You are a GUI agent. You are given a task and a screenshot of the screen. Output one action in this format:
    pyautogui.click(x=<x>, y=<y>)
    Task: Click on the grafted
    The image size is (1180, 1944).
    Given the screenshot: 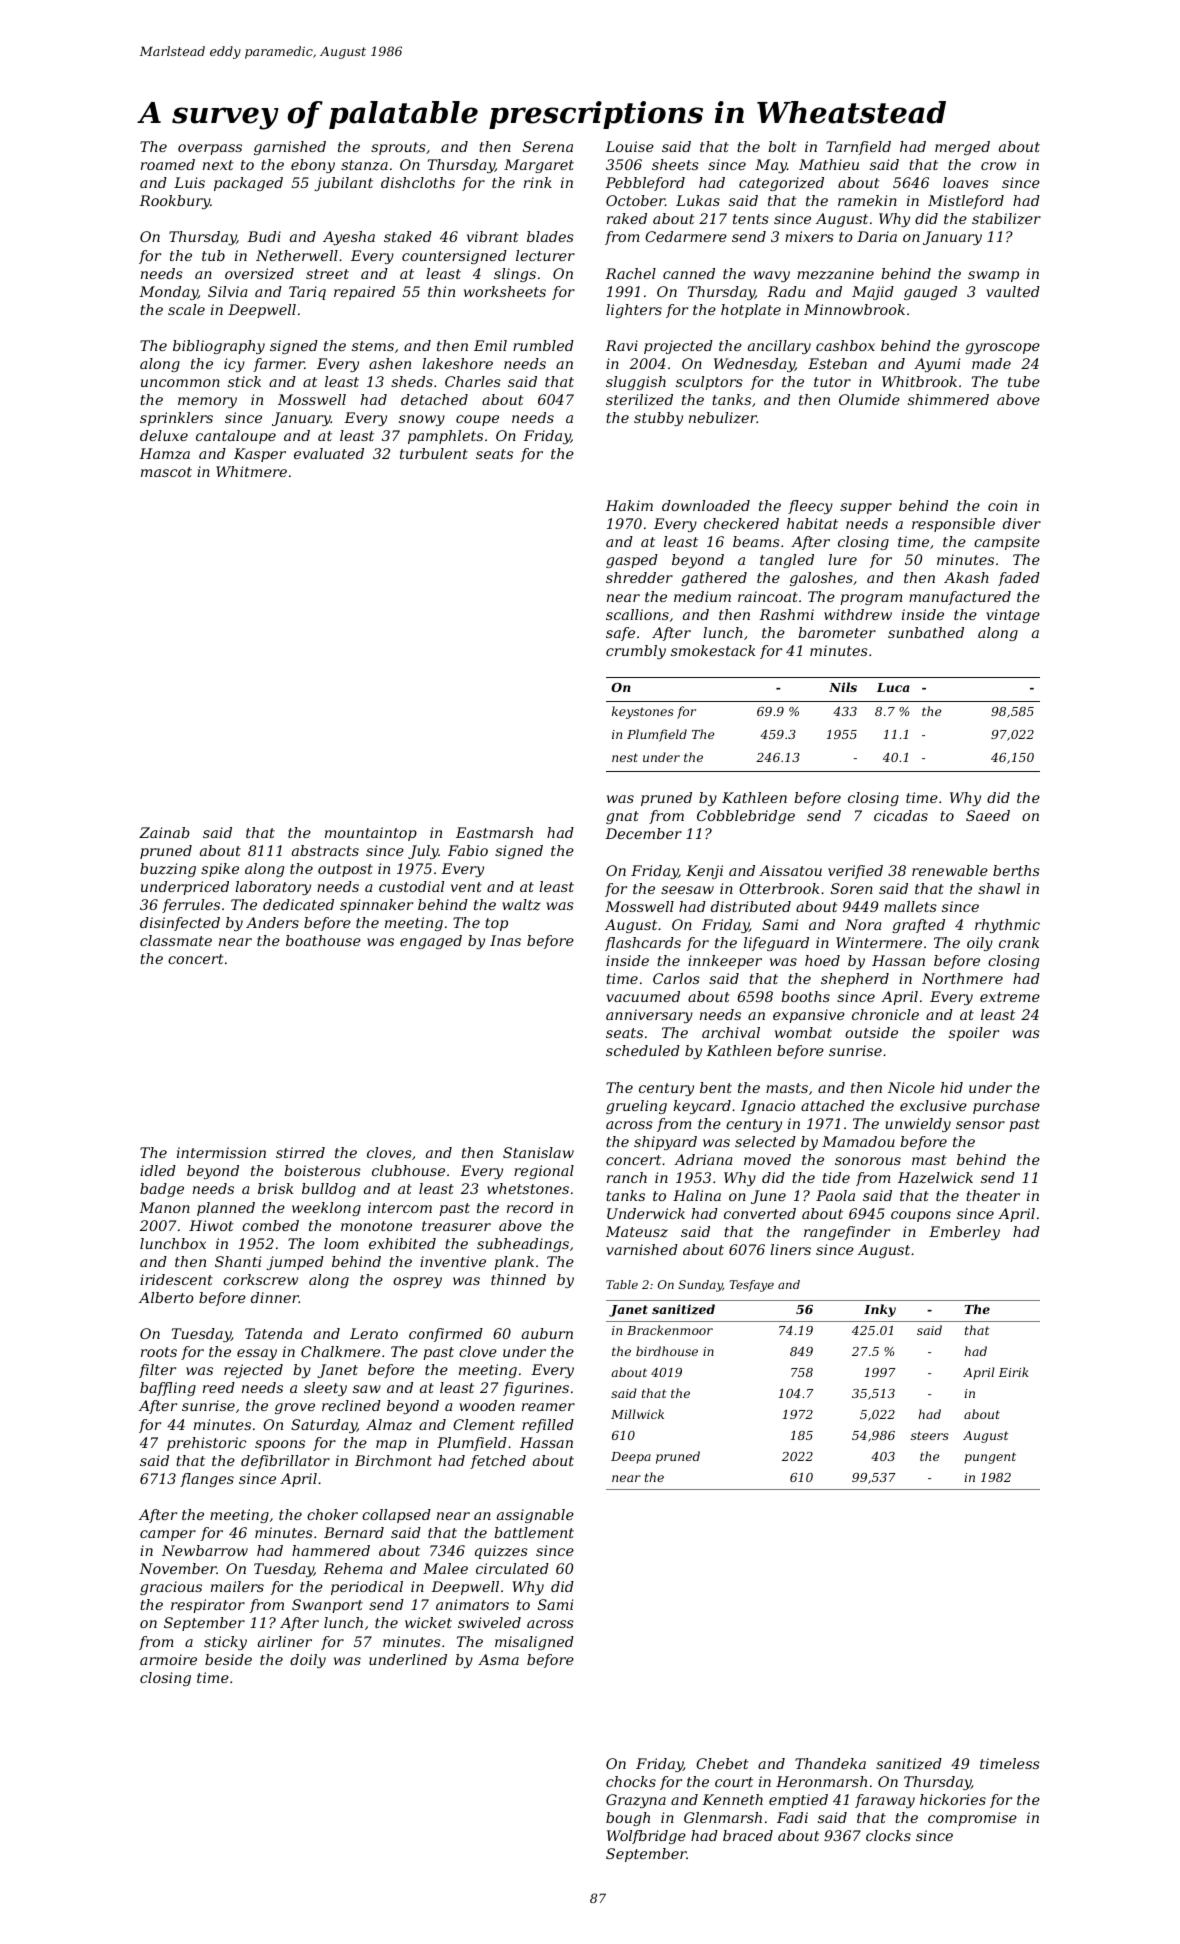 What is the action you would take?
    pyautogui.click(x=918, y=926)
